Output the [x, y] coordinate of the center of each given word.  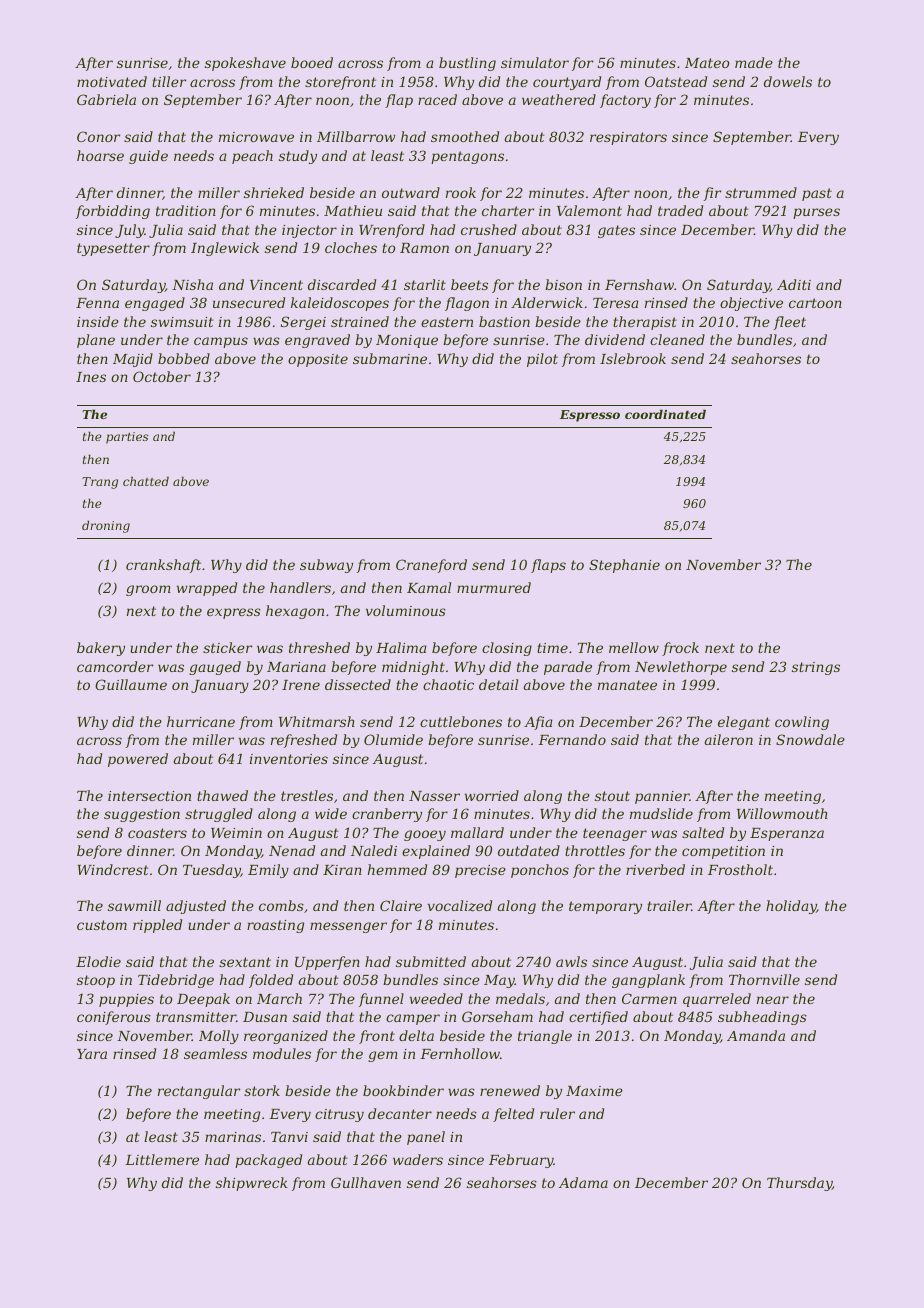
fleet [790, 323]
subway [326, 566]
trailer [669, 905]
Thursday [799, 1184]
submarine [390, 358]
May [499, 981]
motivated [112, 81]
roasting [275, 926]
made [754, 62]
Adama [583, 1182]
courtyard [567, 83]
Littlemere [162, 1159]
